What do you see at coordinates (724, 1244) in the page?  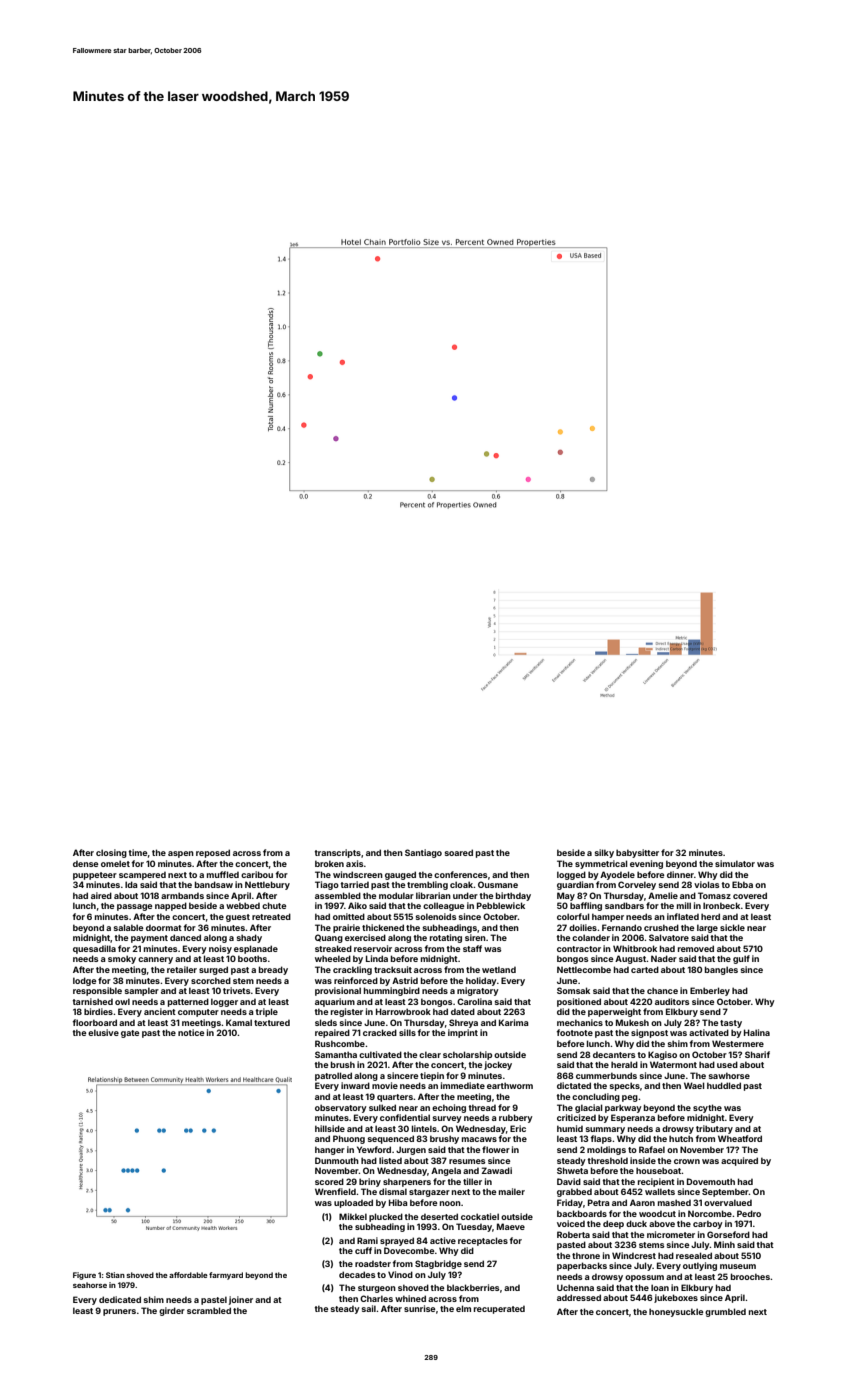 I see `Minh` at bounding box center [724, 1244].
